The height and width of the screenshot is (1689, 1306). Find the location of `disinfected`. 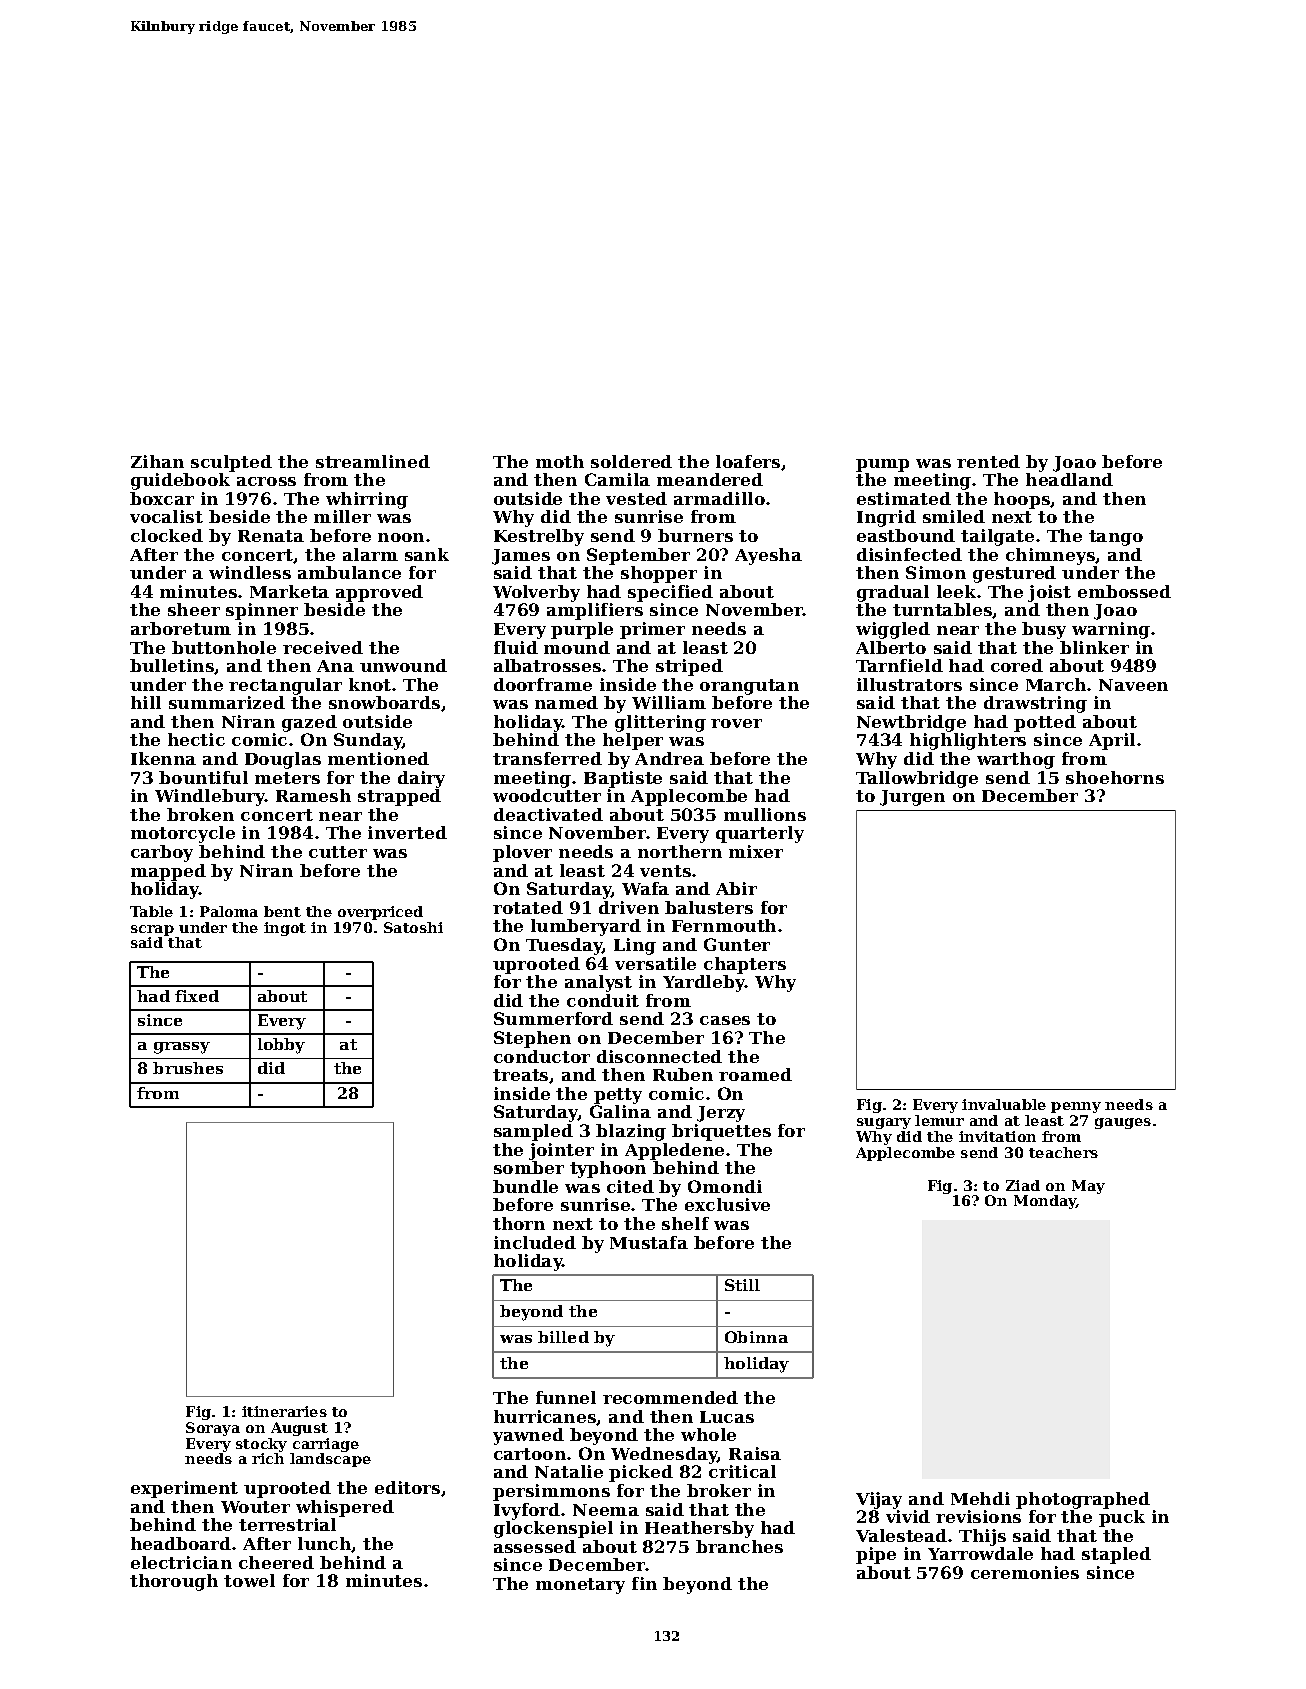

disinfected is located at coordinates (909, 554).
